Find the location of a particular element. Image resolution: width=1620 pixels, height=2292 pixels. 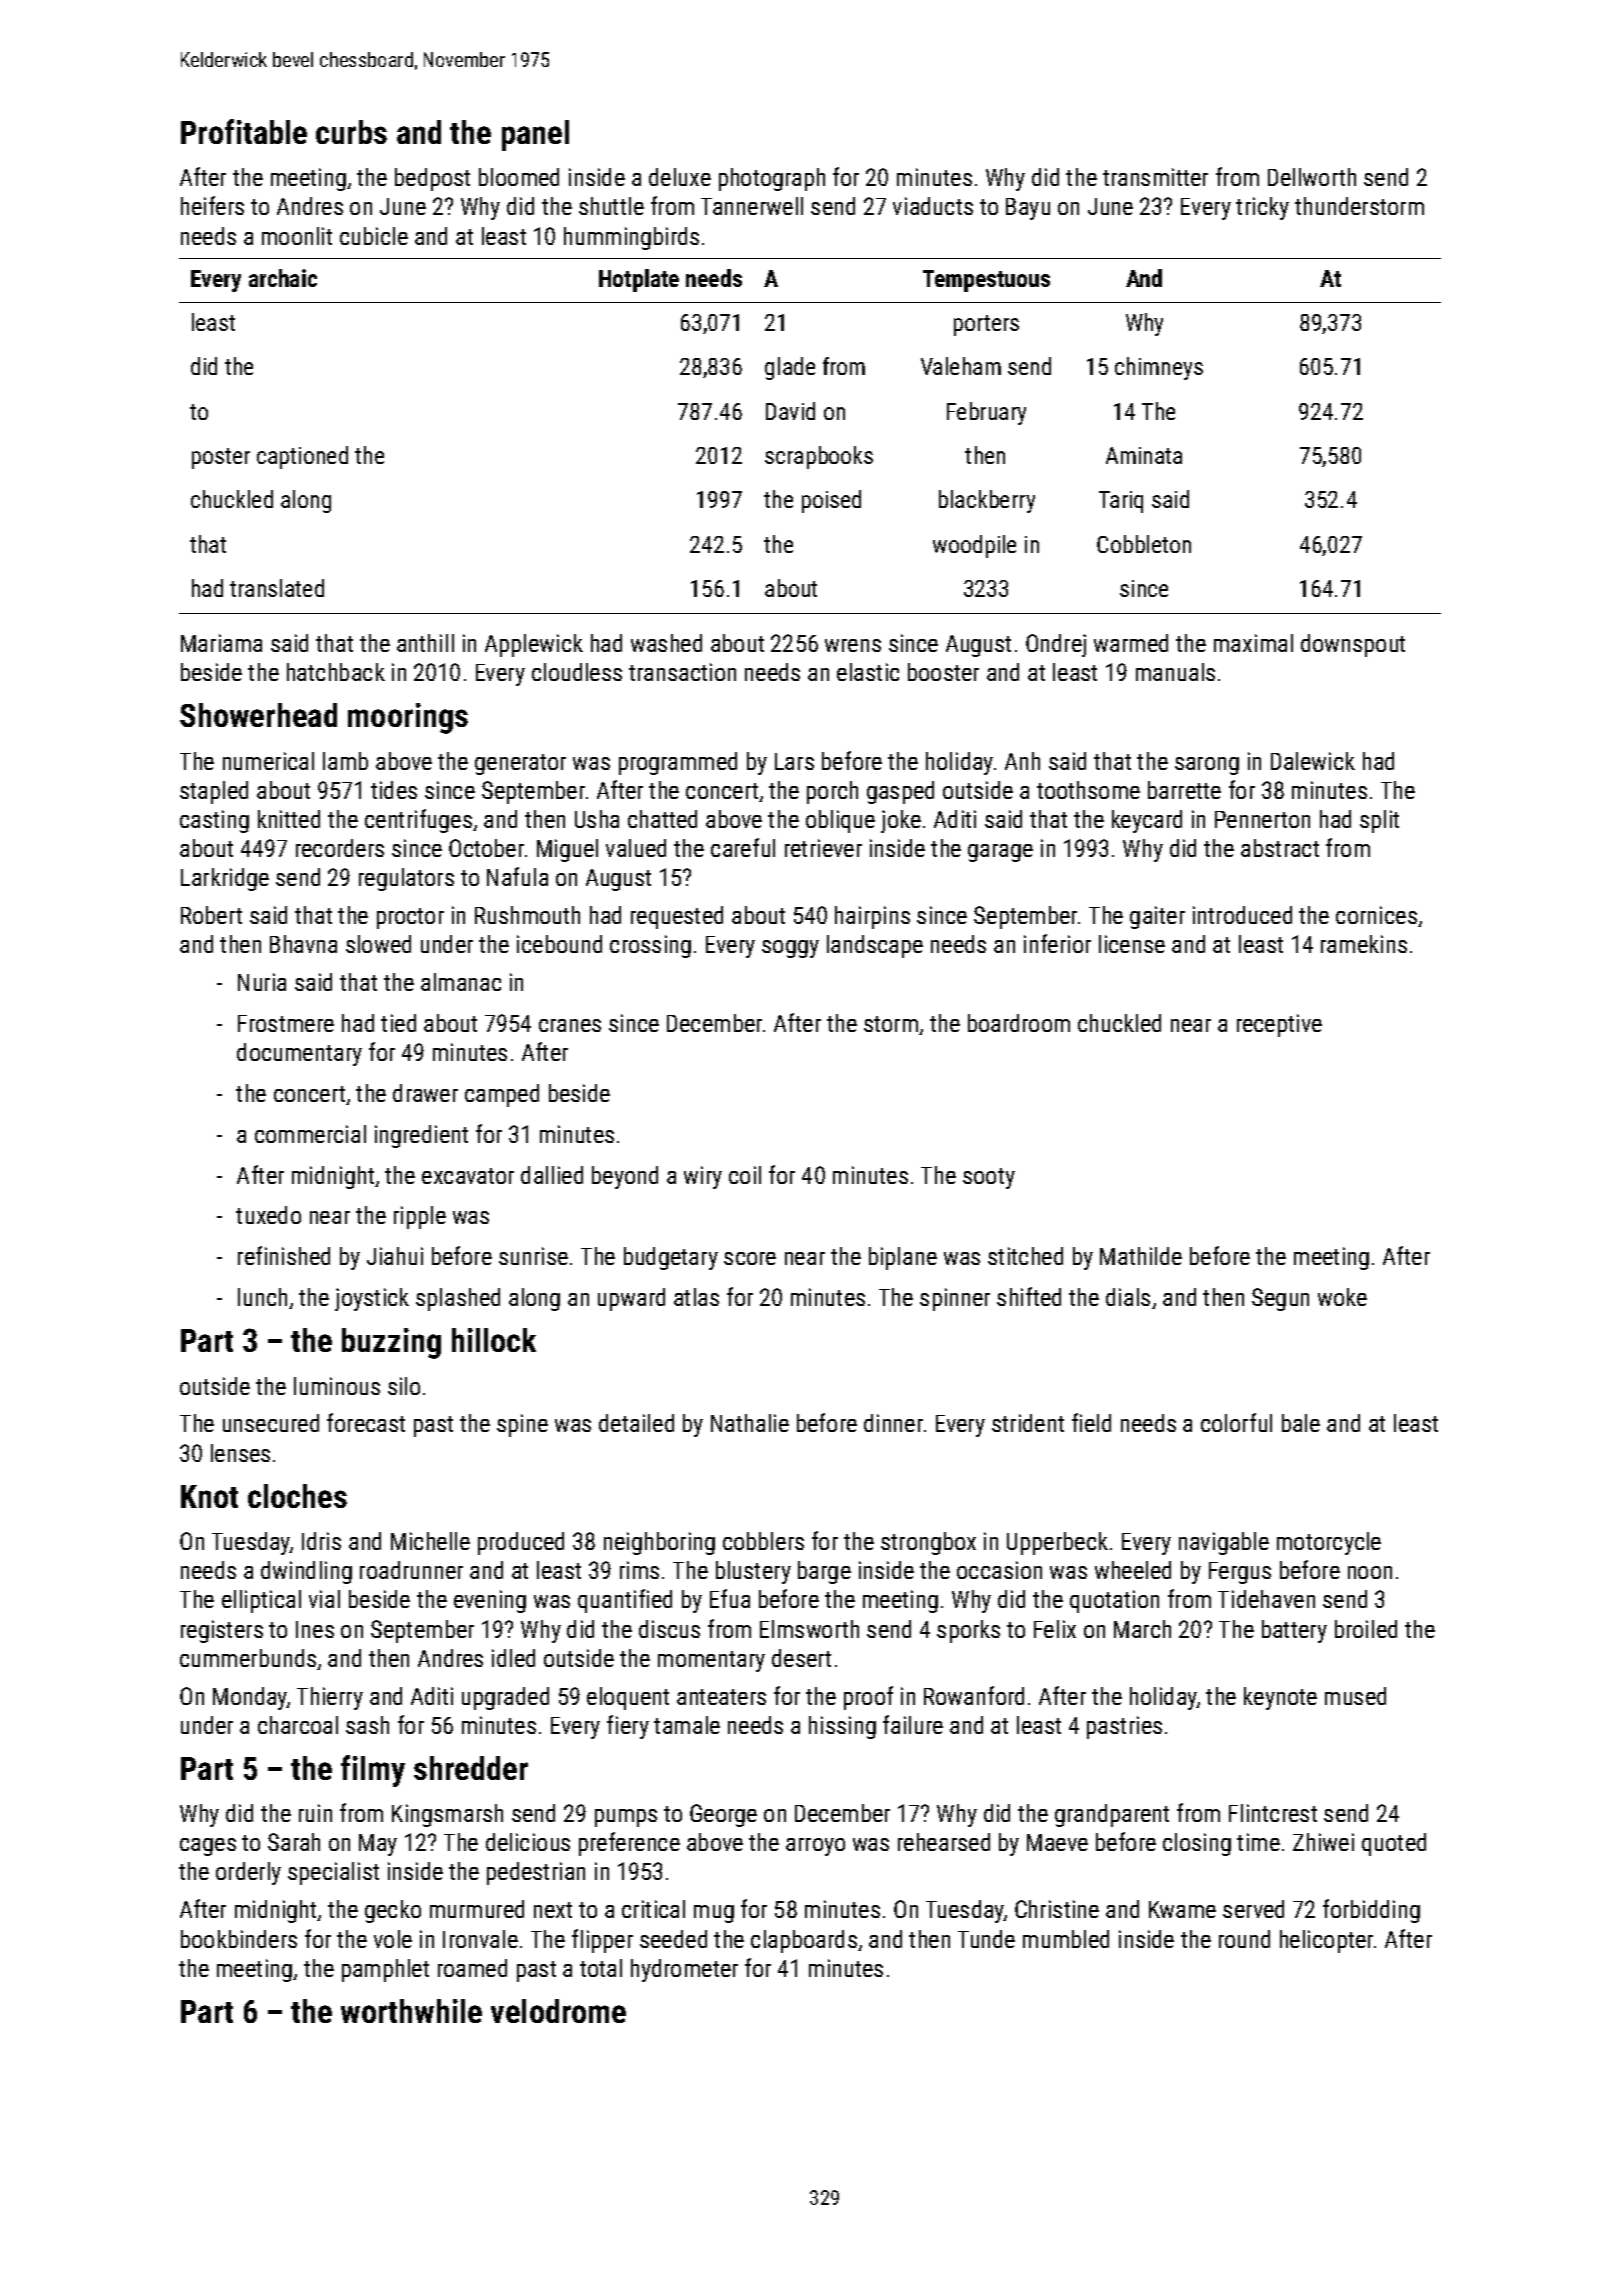

tides is located at coordinates (394, 790).
